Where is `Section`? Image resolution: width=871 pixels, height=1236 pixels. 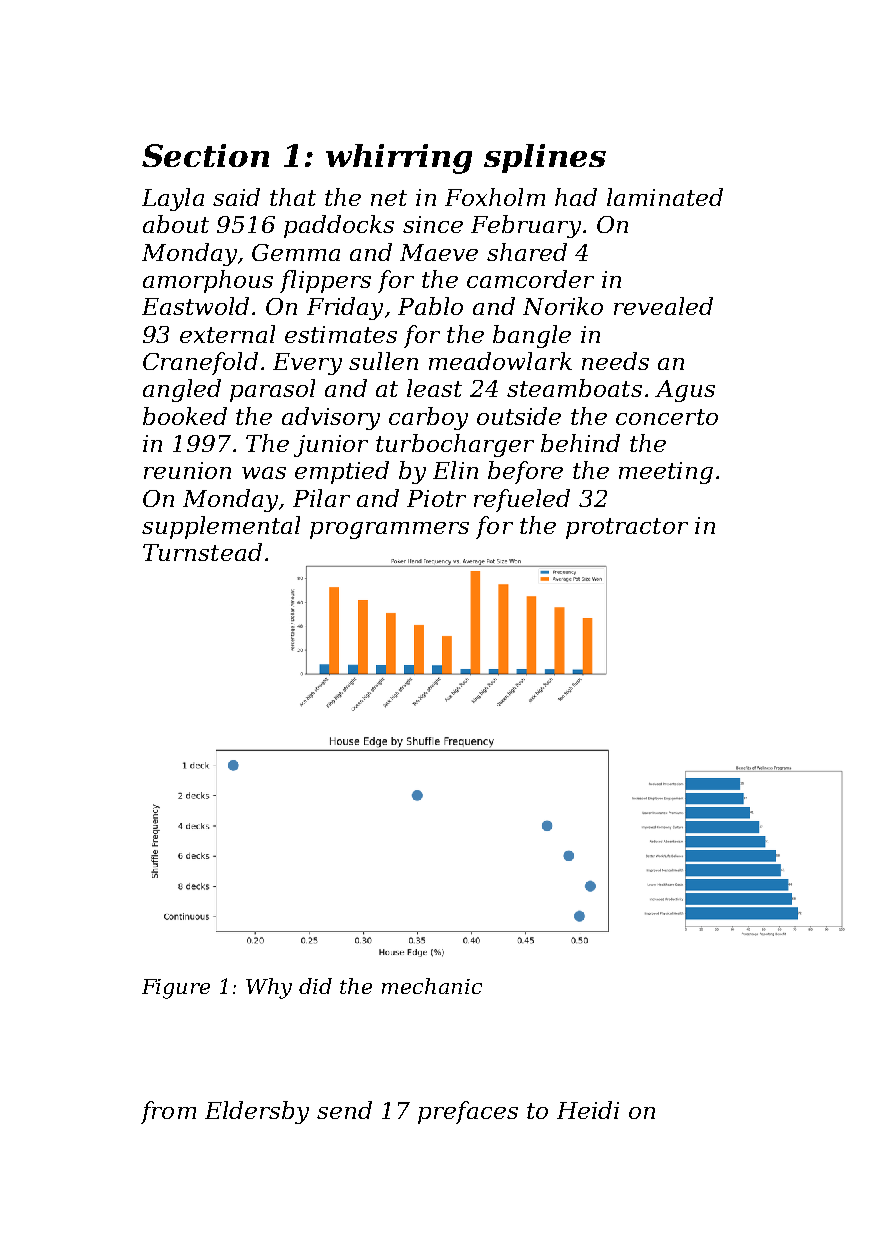
Section is located at coordinates (205, 155).
